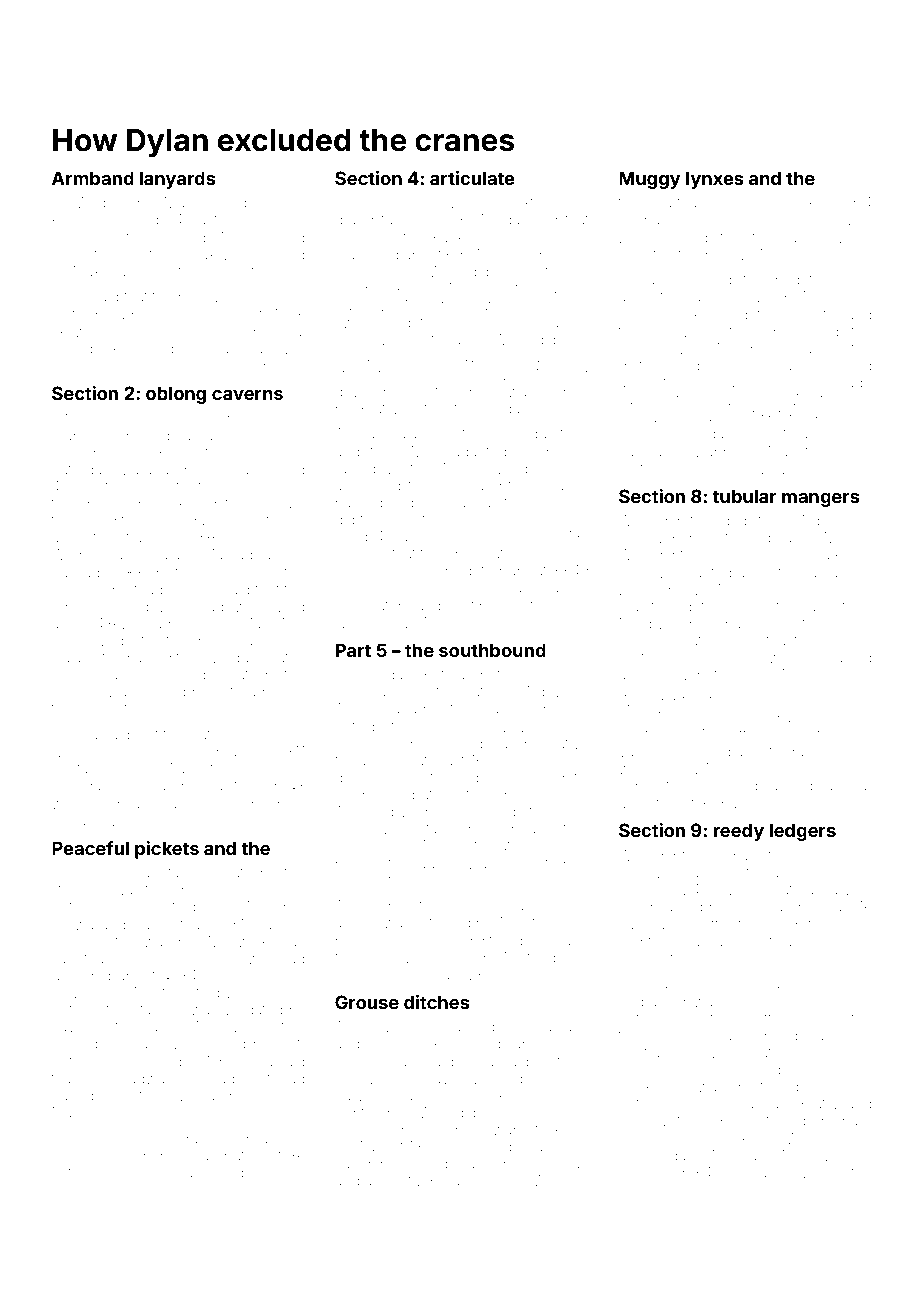 Image resolution: width=924 pixels, height=1308 pixels. I want to click on Reem, so click(478, 536).
